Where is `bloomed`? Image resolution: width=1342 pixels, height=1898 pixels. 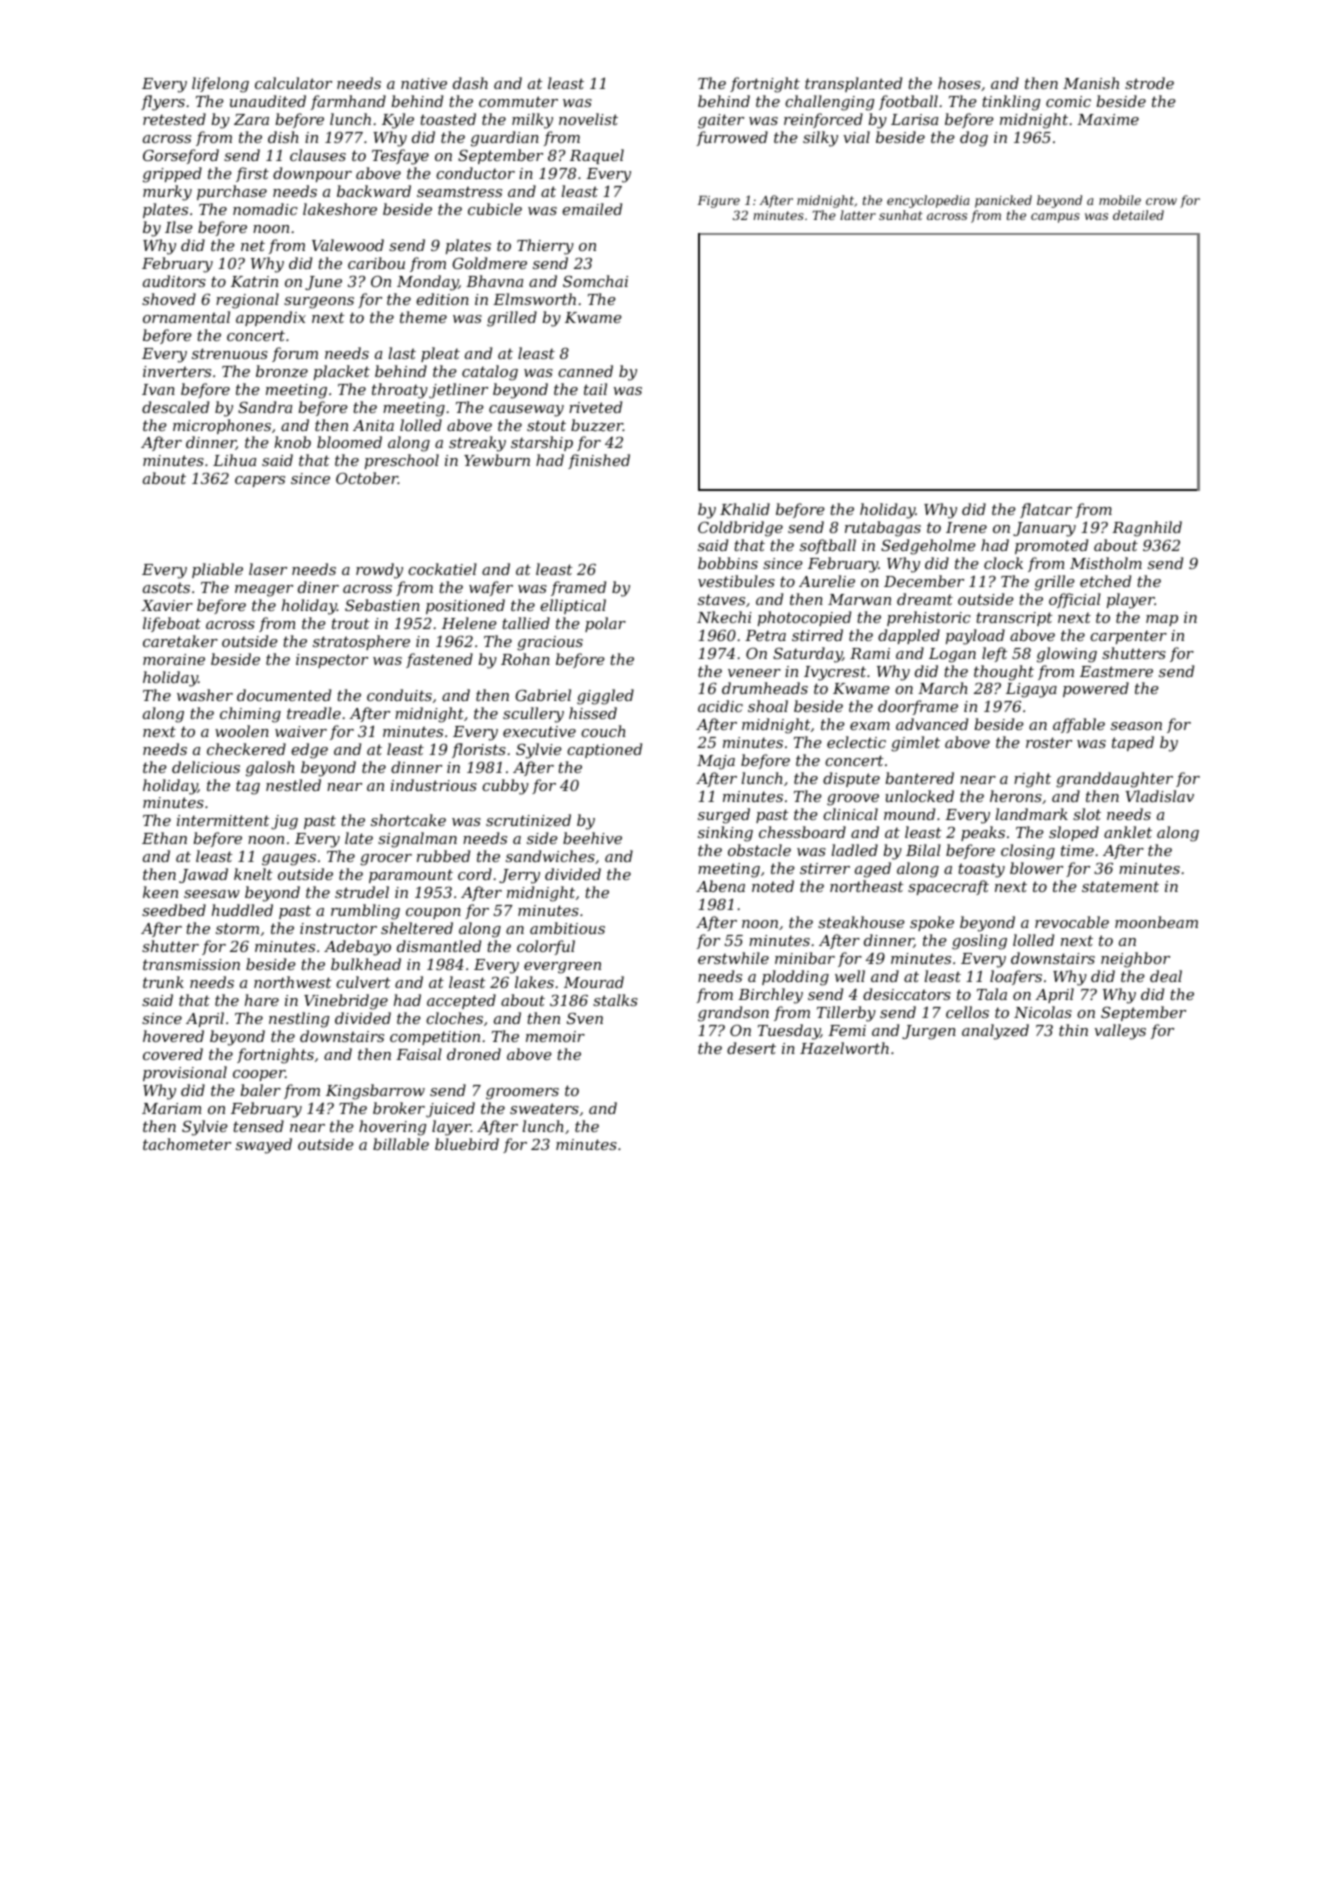
bloomed is located at coordinates (349, 442).
